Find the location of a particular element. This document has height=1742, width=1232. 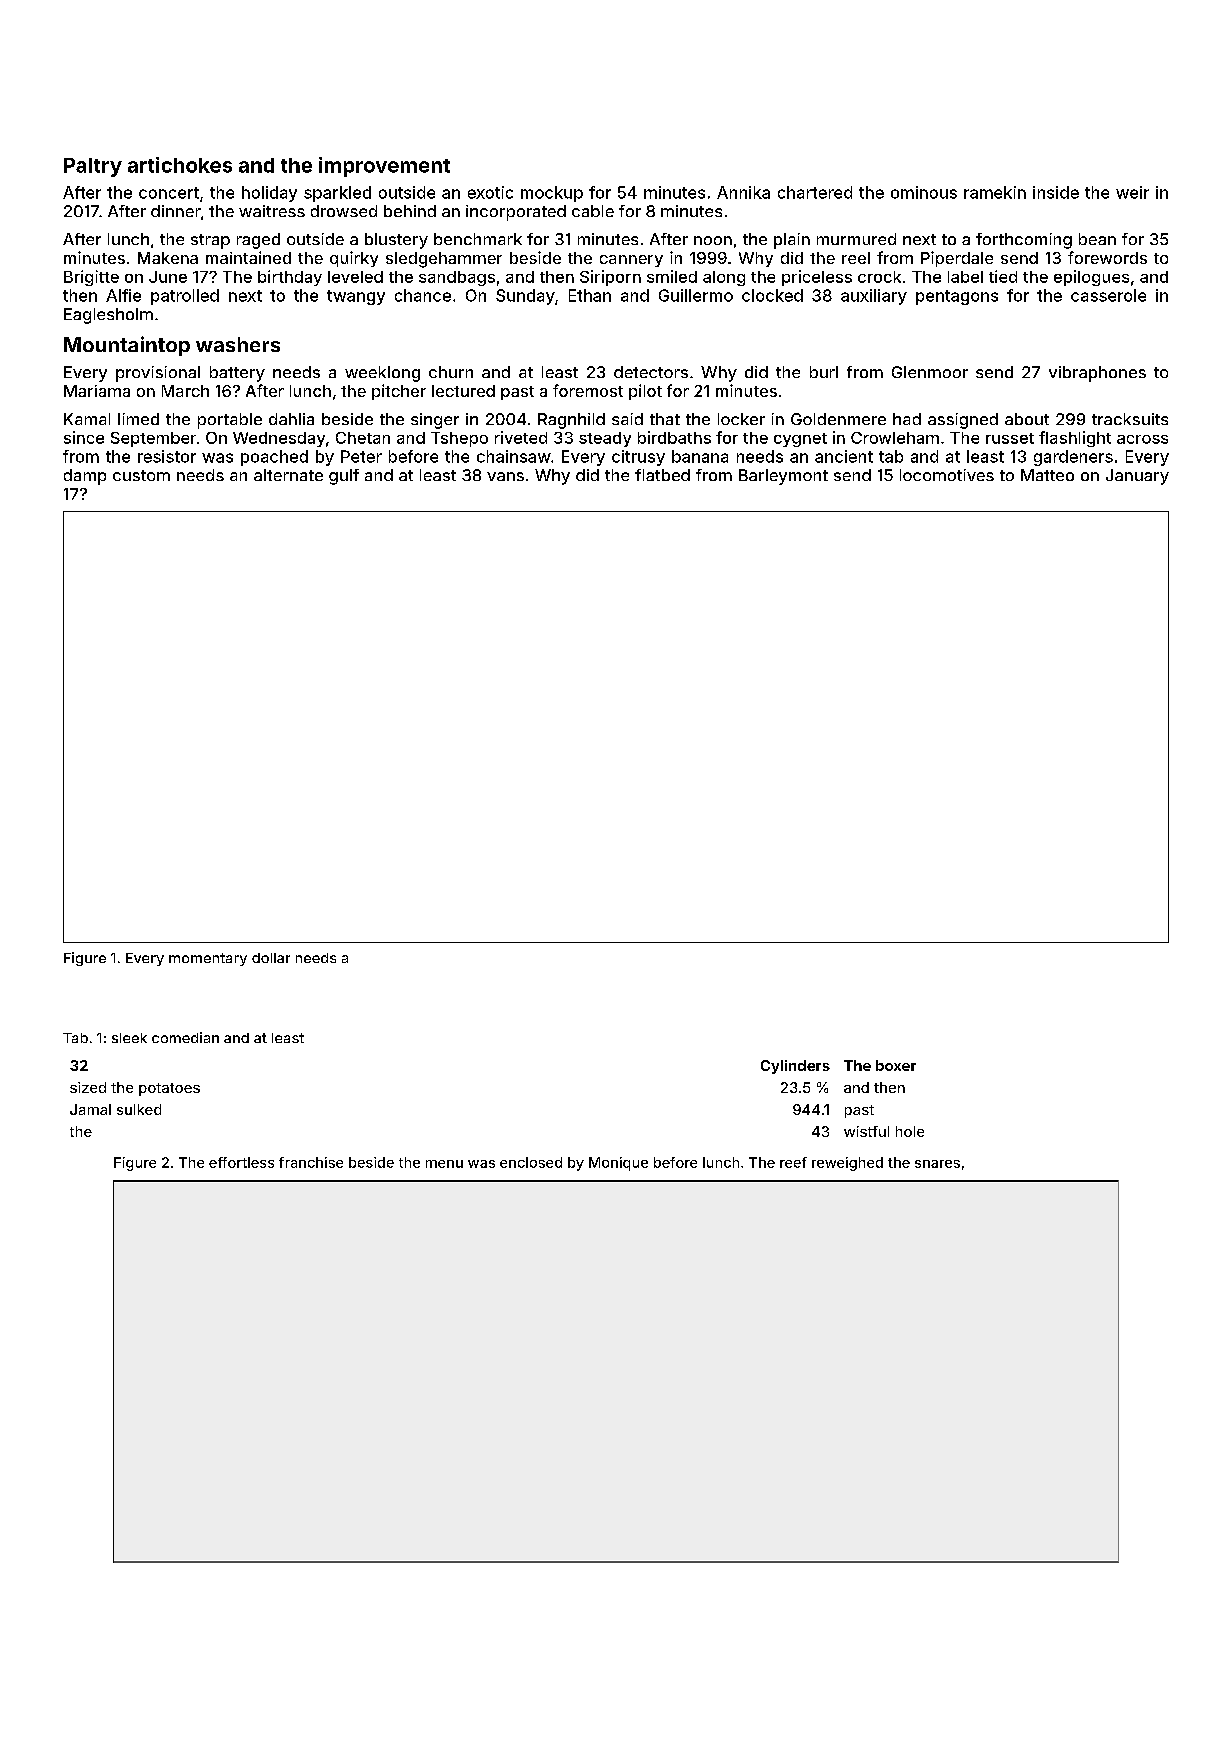

damp is located at coordinates (85, 477).
